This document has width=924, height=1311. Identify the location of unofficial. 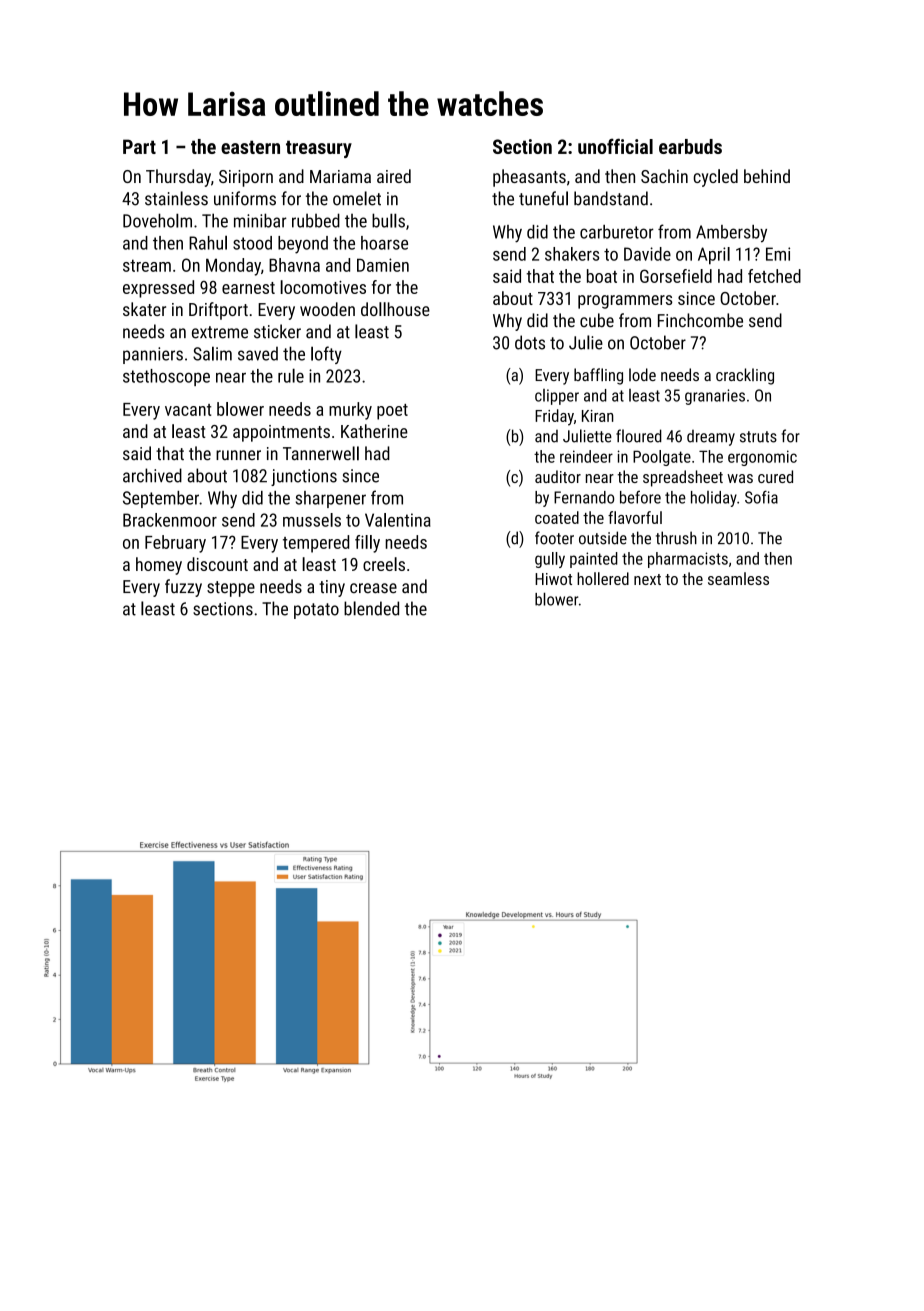
(615, 146).
